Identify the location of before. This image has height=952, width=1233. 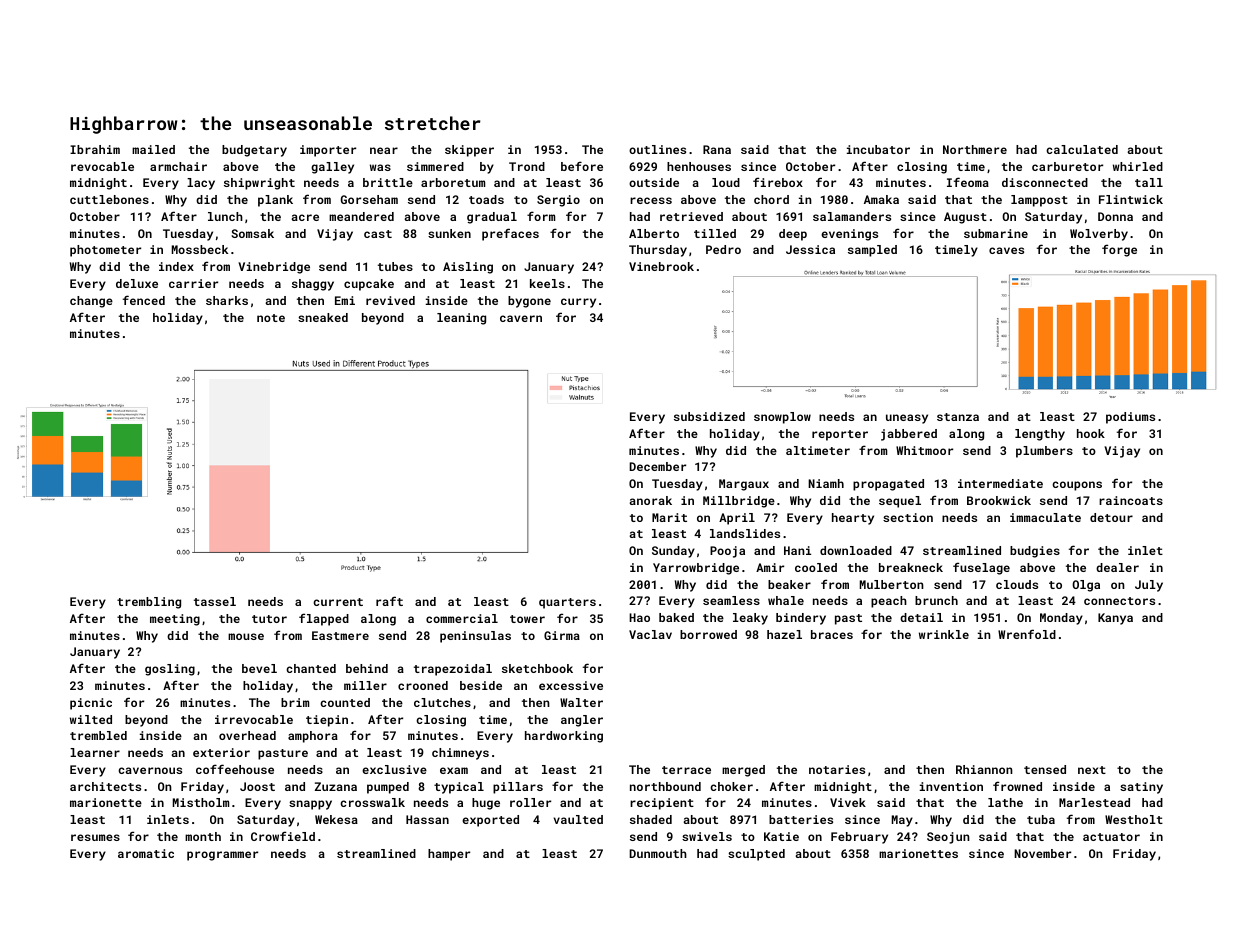
(582, 166).
